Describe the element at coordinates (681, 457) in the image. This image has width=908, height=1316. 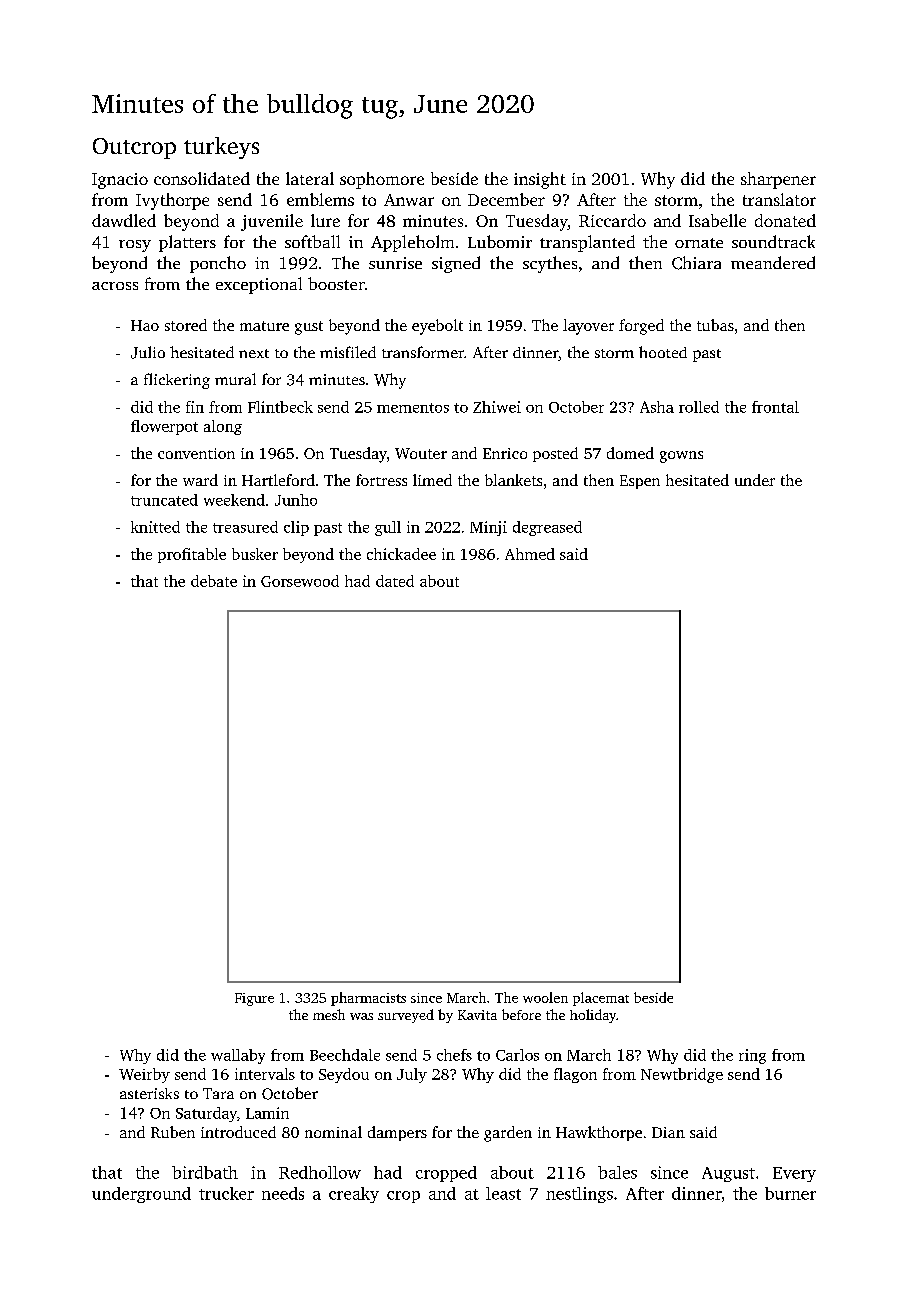
I see `gowns` at that location.
